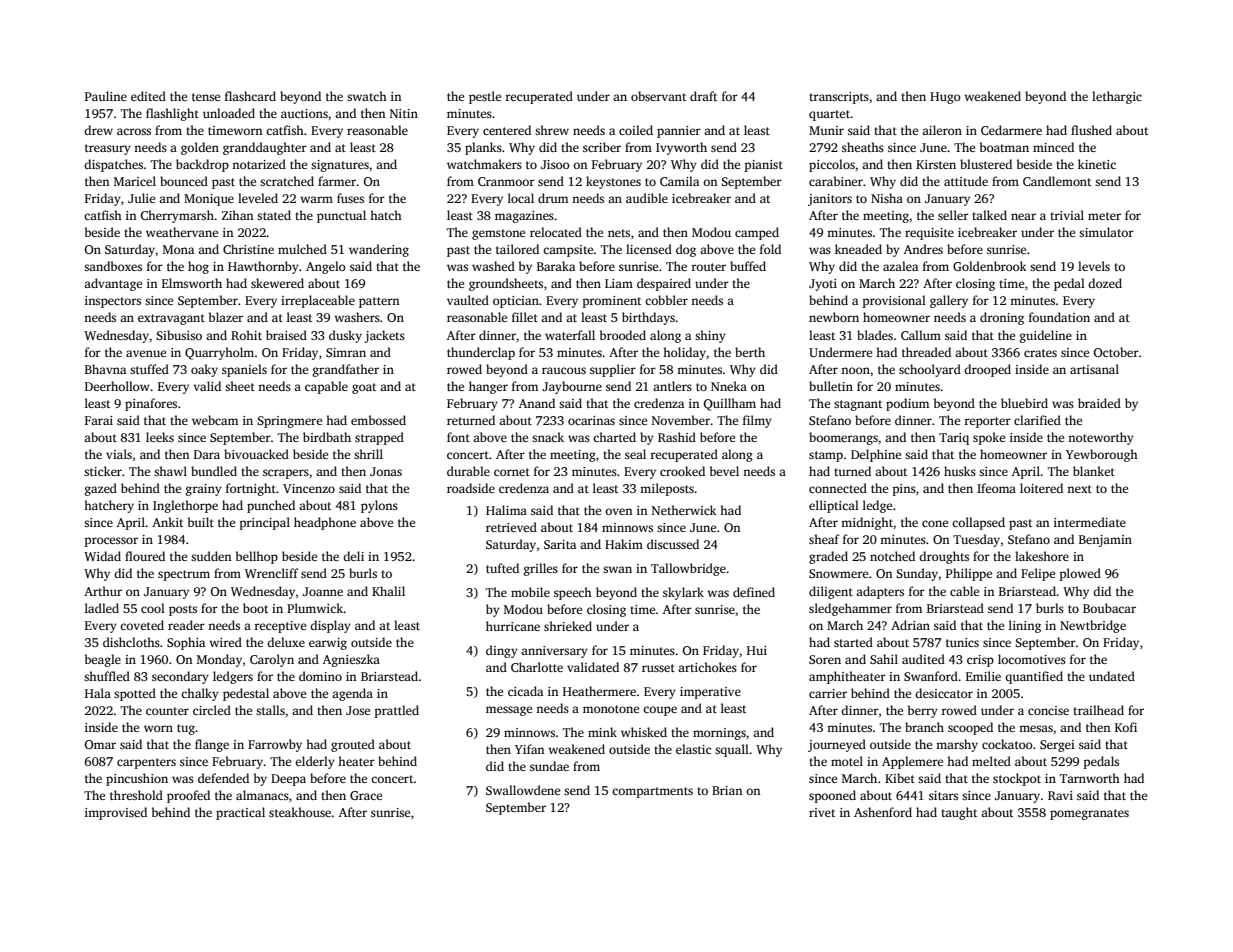 This screenshot has width=1233, height=952. What do you see at coordinates (106, 96) in the screenshot?
I see `Pauline` at bounding box center [106, 96].
